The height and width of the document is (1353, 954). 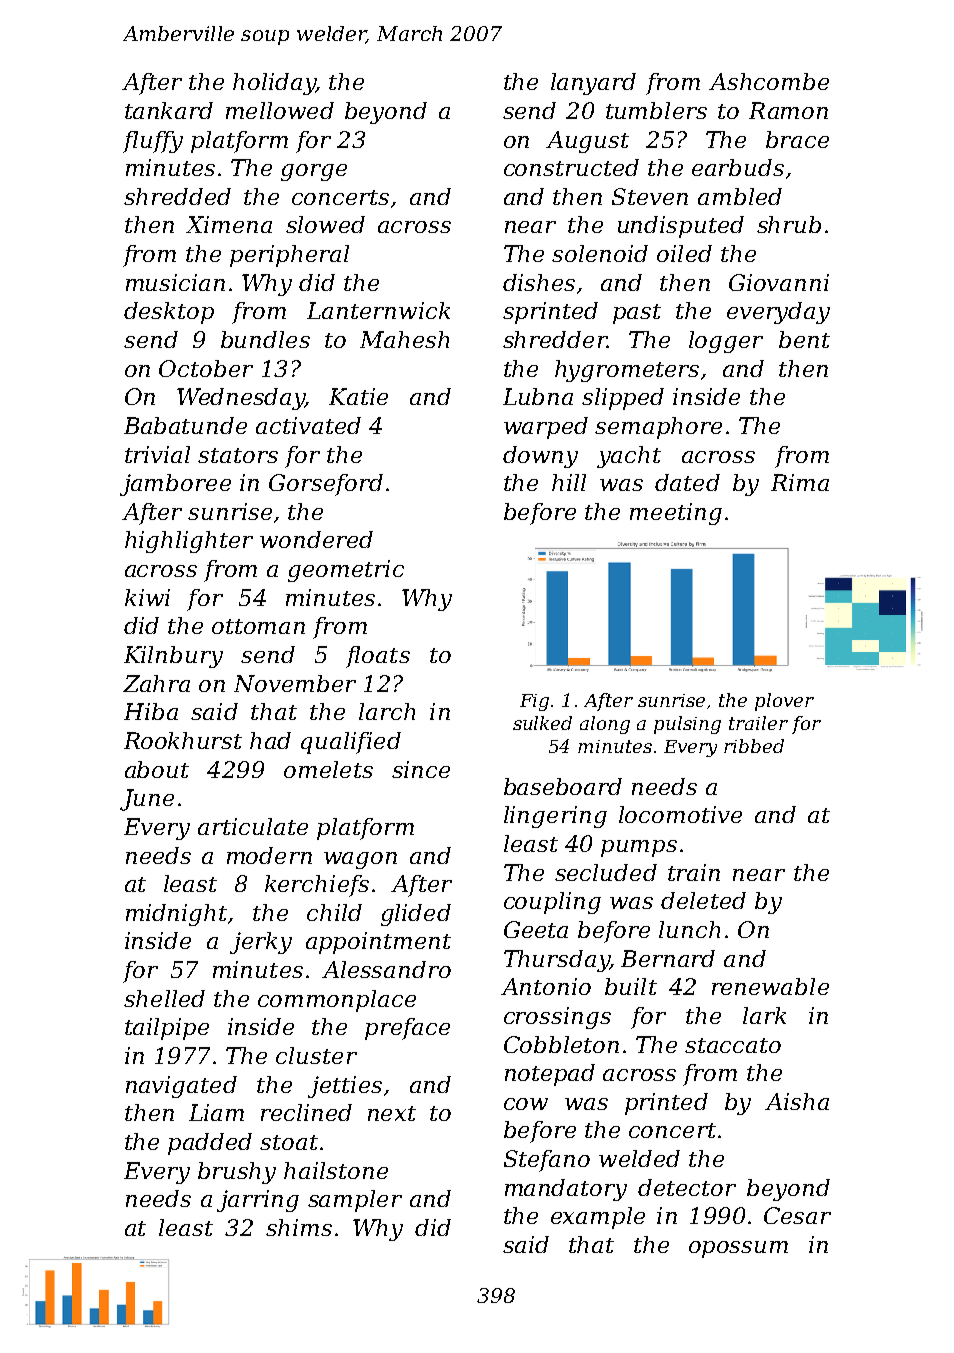 What do you see at coordinates (569, 482) in the document?
I see `hill` at bounding box center [569, 482].
